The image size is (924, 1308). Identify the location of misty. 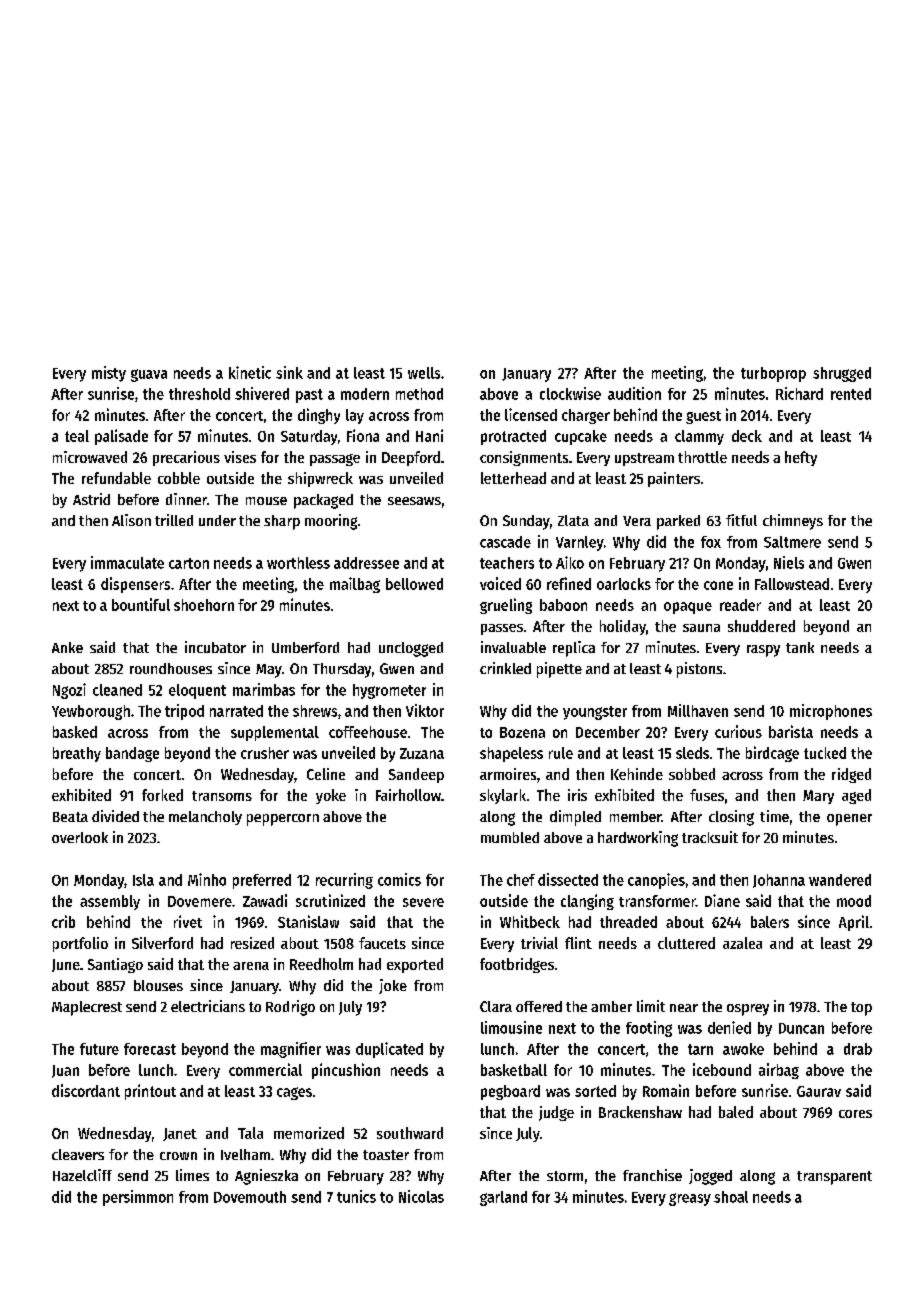
(109, 374).
